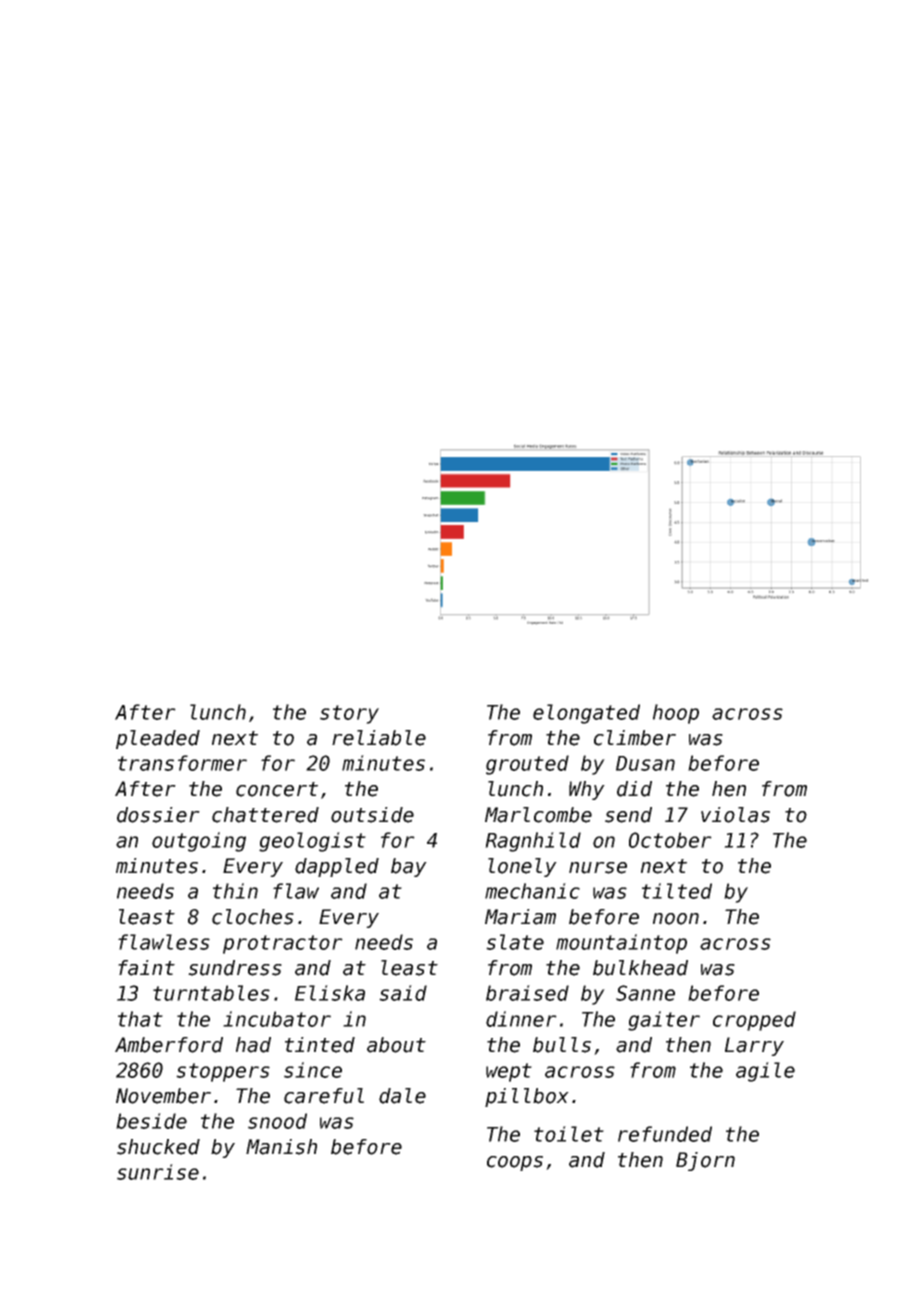 The width and height of the screenshot is (924, 1311). I want to click on pleaded, so click(158, 739).
